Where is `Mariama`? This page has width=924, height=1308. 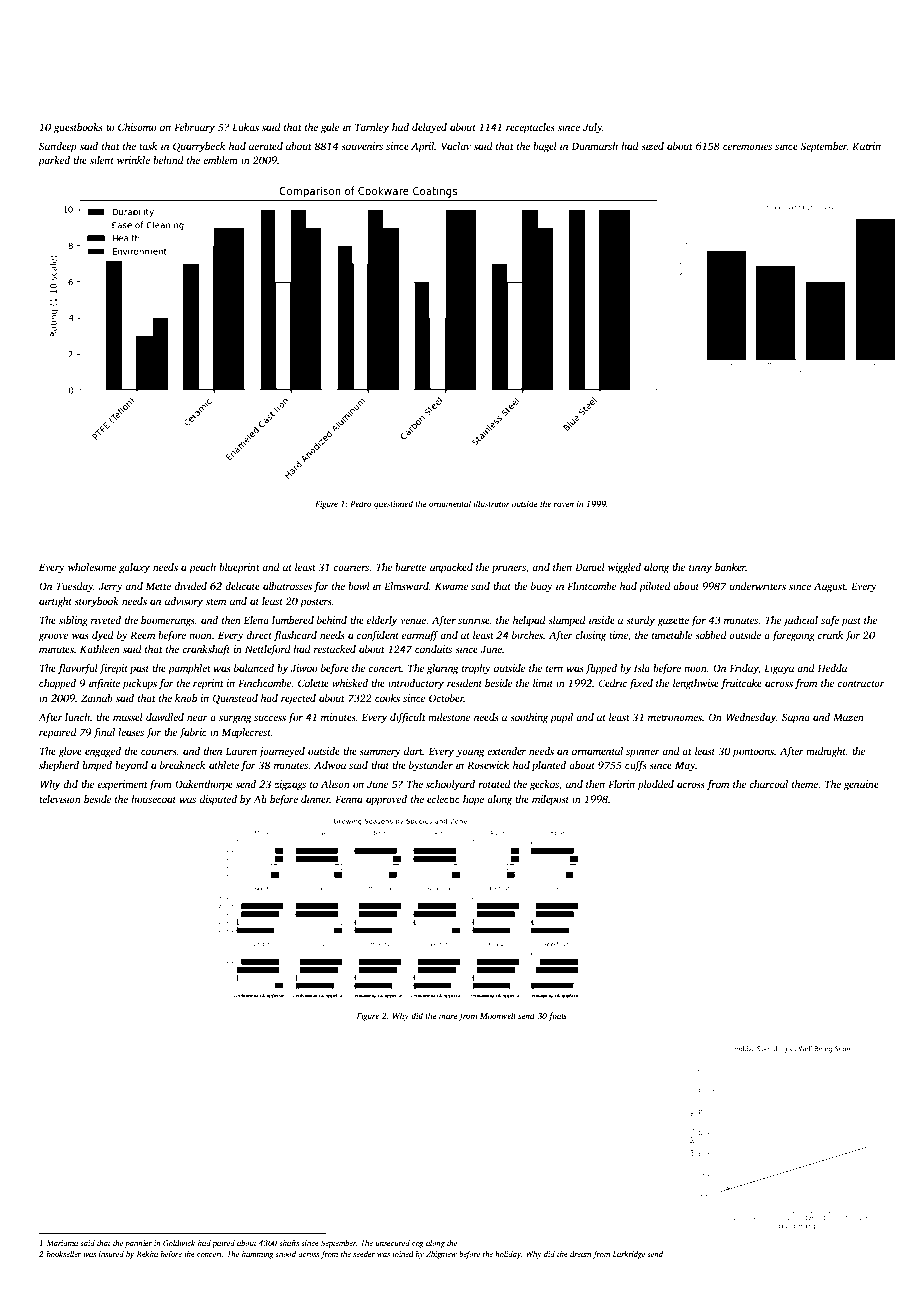
Mariama is located at coordinates (62, 1243).
